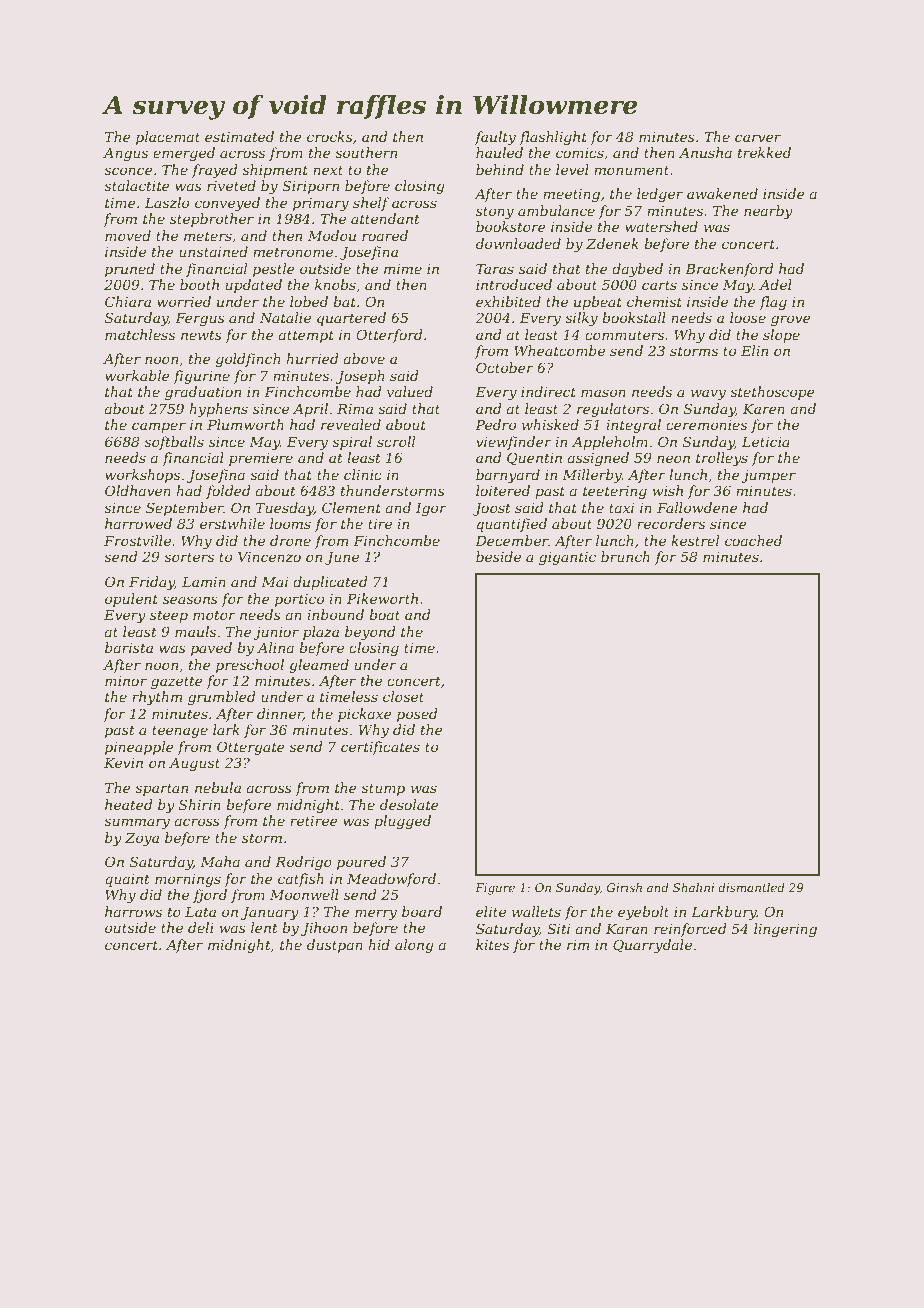 This screenshot has height=1308, width=924. What do you see at coordinates (324, 929) in the screenshot?
I see `Jihoon` at bounding box center [324, 929].
